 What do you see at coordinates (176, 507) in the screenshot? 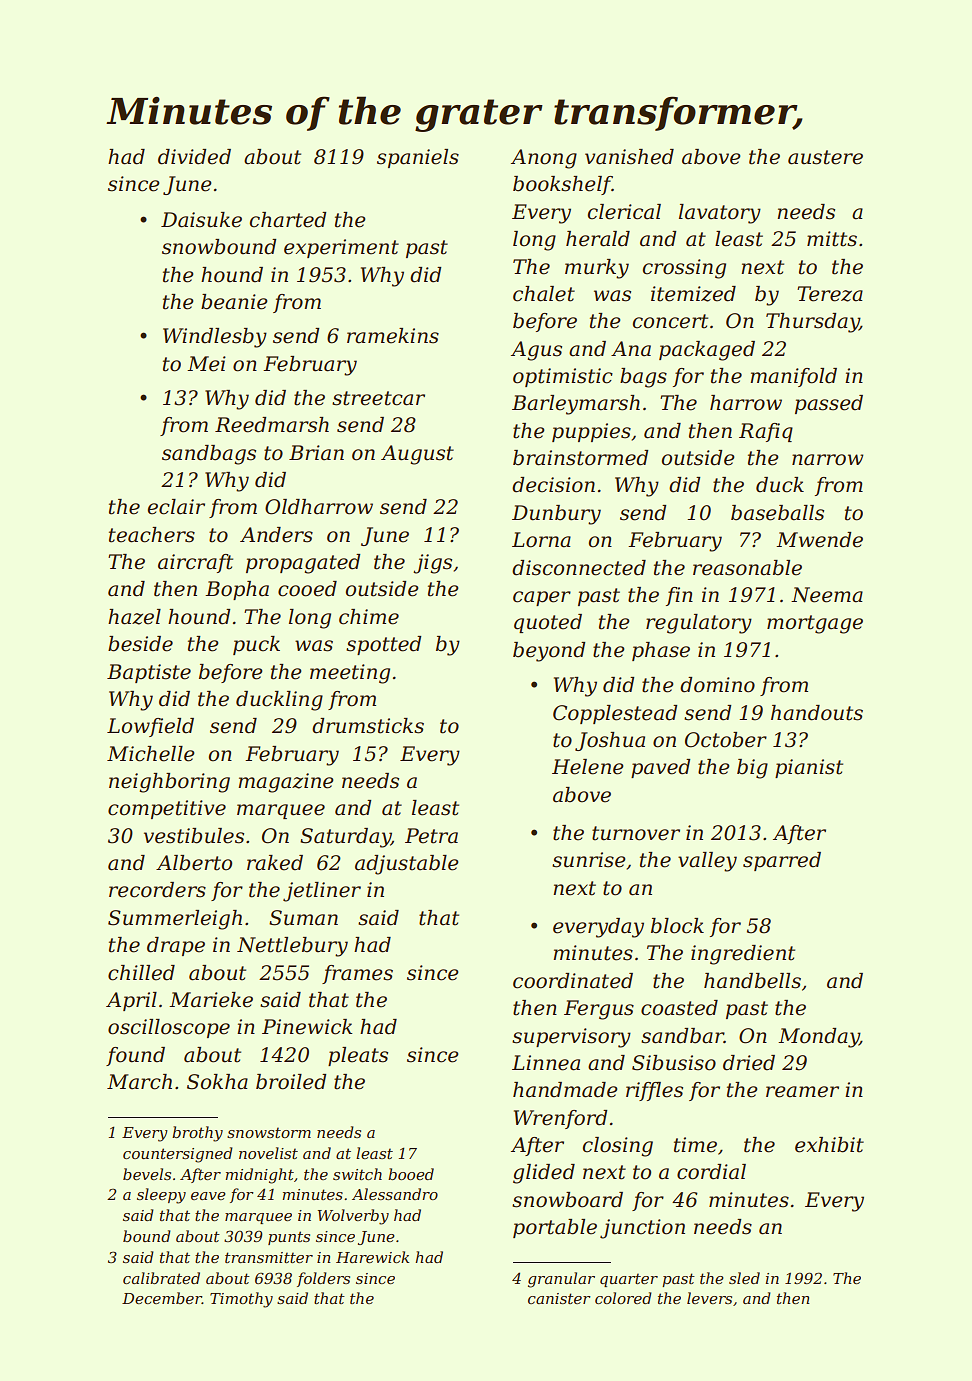
I see `eclair` at bounding box center [176, 507].
